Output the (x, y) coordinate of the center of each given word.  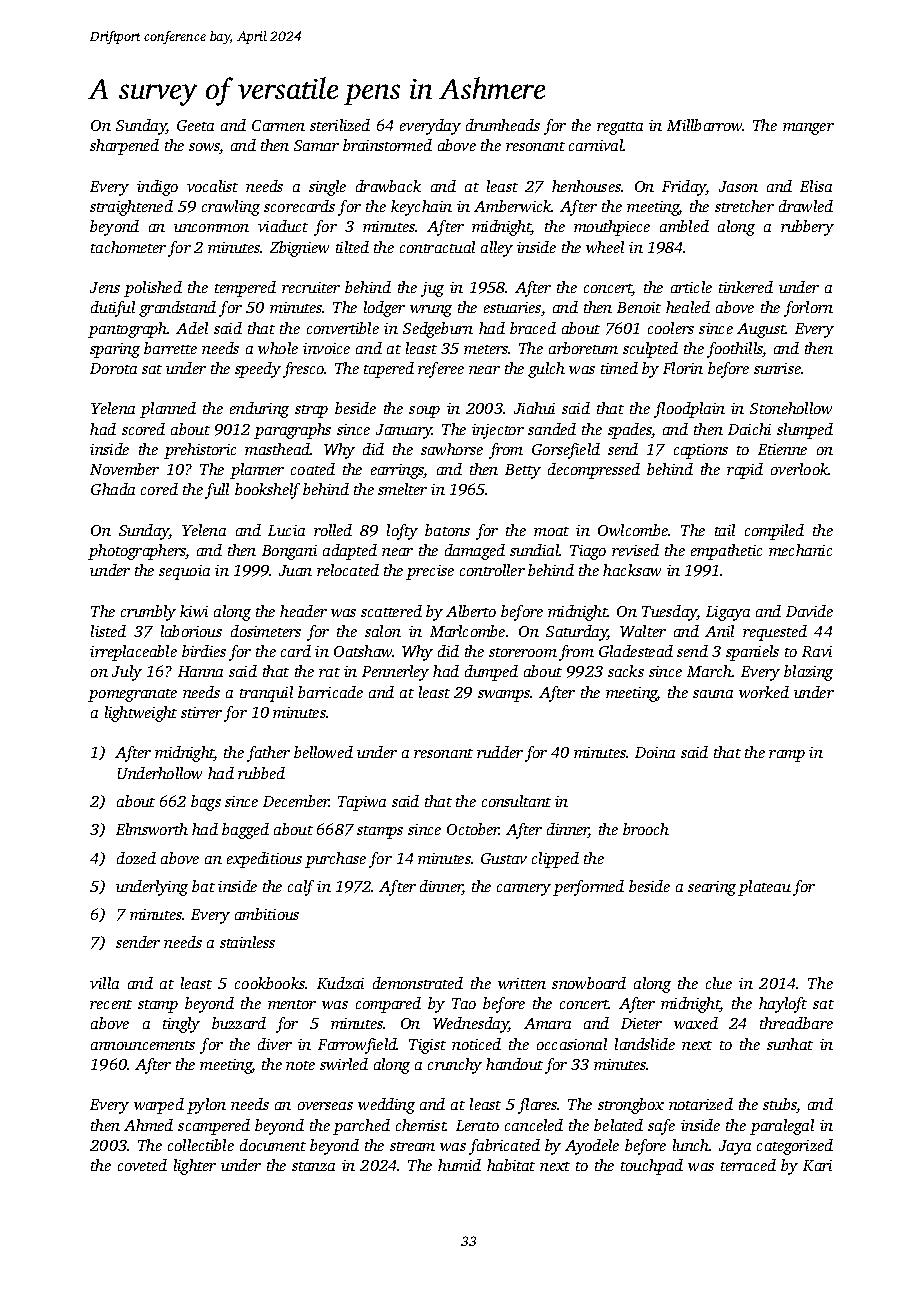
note (300, 1065)
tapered (389, 370)
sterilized (340, 125)
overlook (800, 469)
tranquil (266, 694)
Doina (655, 752)
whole (278, 348)
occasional (572, 1044)
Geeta (195, 125)
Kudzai (340, 983)
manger (808, 129)
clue (719, 983)
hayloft (783, 1005)
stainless (247, 942)
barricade (330, 692)
